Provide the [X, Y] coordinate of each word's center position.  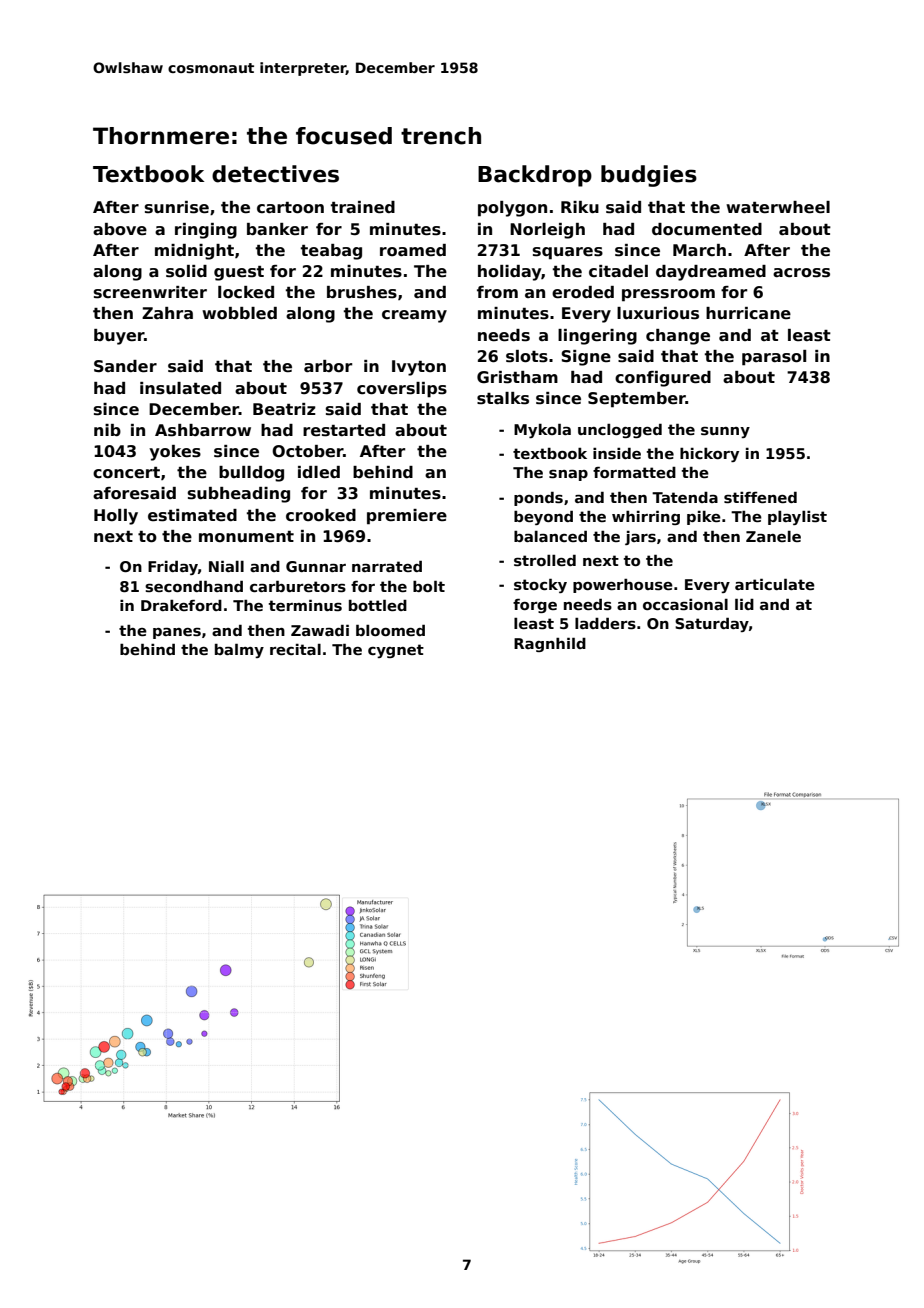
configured [663, 379]
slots [527, 356]
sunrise [177, 207]
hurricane [748, 313]
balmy [239, 650]
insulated [180, 388]
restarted [344, 430]
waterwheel [778, 207]
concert [126, 473]
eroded [583, 292]
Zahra [167, 313]
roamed [413, 250]
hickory [709, 455]
